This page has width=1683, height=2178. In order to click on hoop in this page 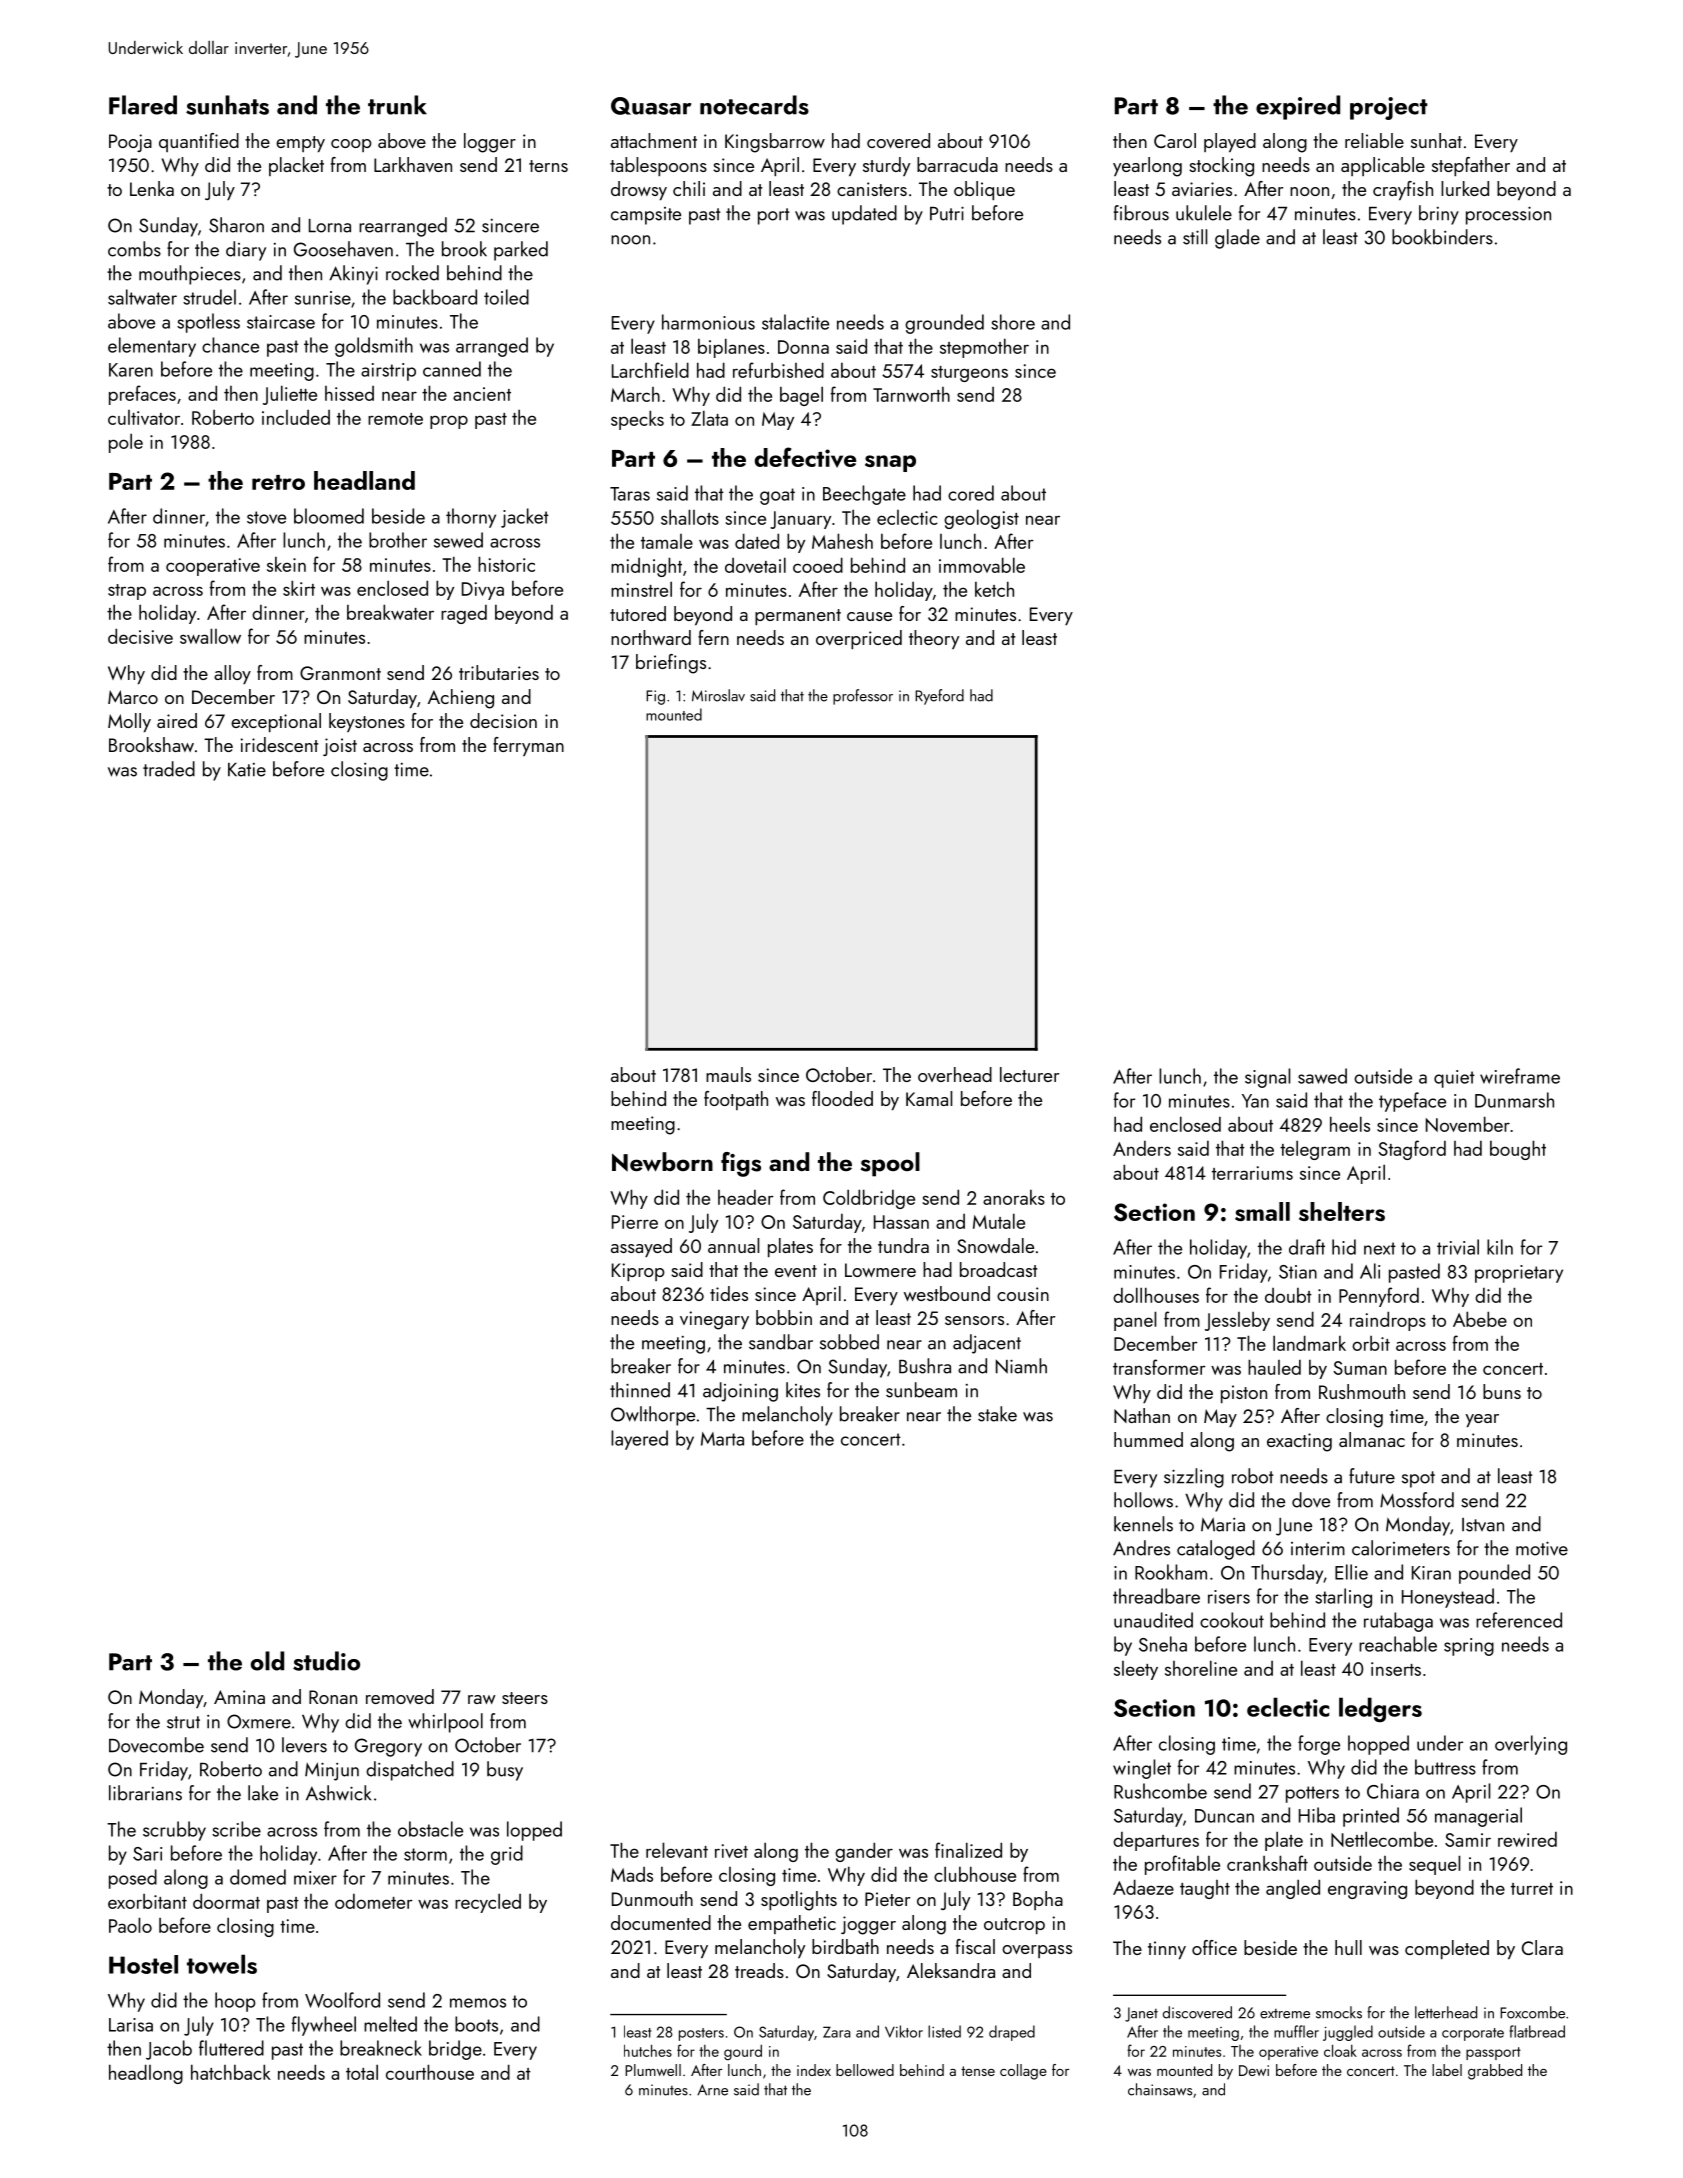, I will do `click(235, 2002)`.
